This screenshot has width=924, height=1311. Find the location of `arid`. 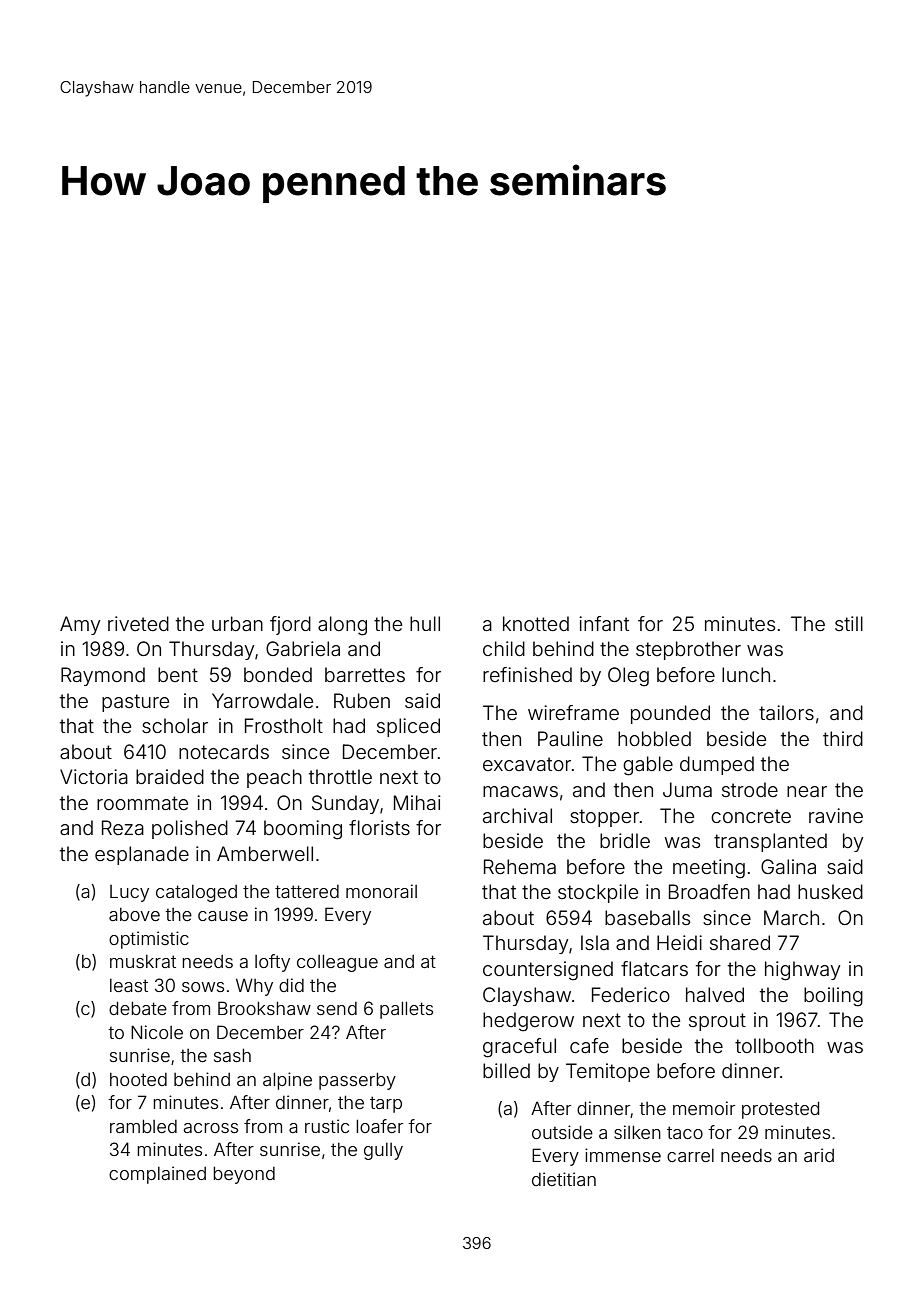

arid is located at coordinates (819, 1155).
